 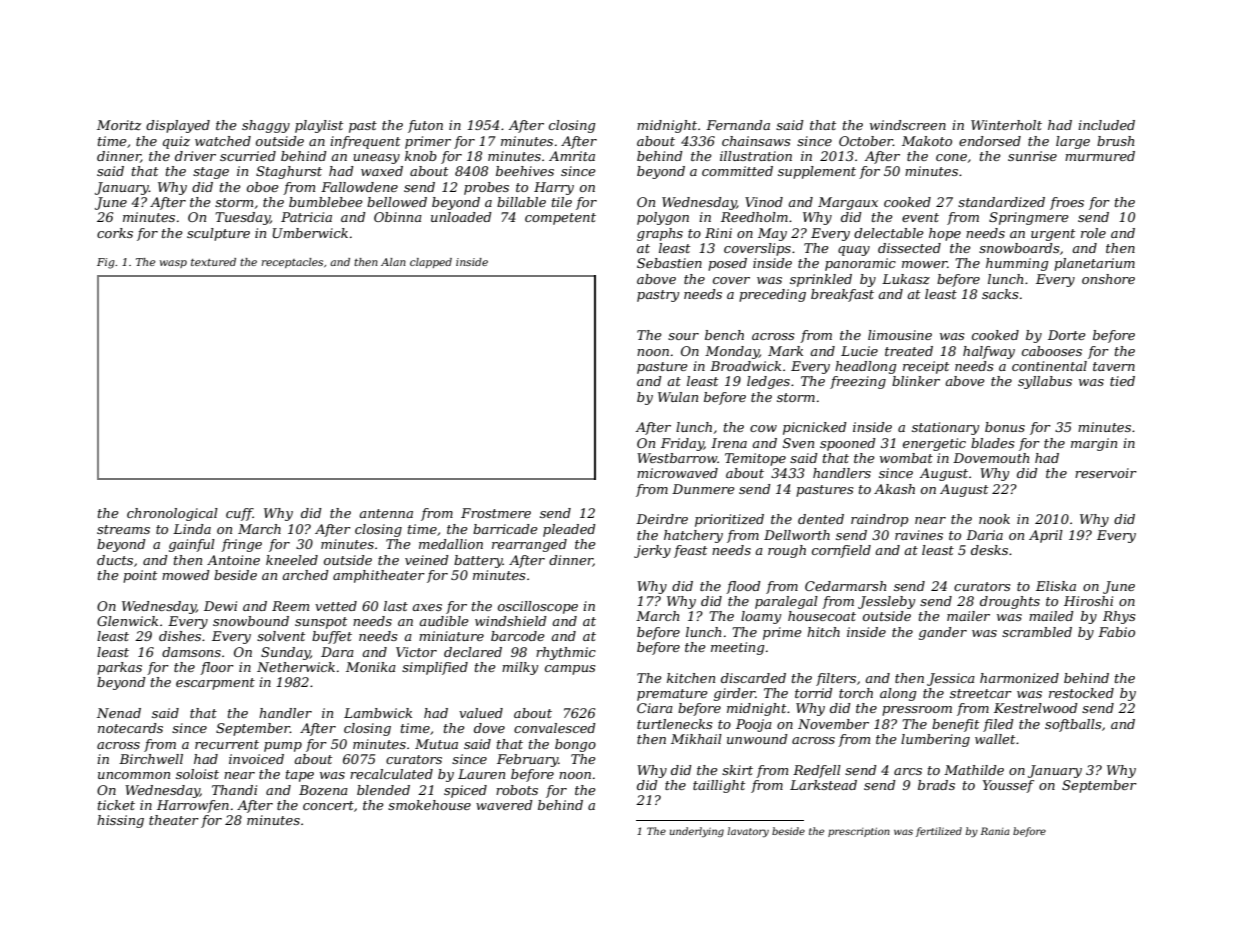 I want to click on shaggy, so click(x=266, y=126).
